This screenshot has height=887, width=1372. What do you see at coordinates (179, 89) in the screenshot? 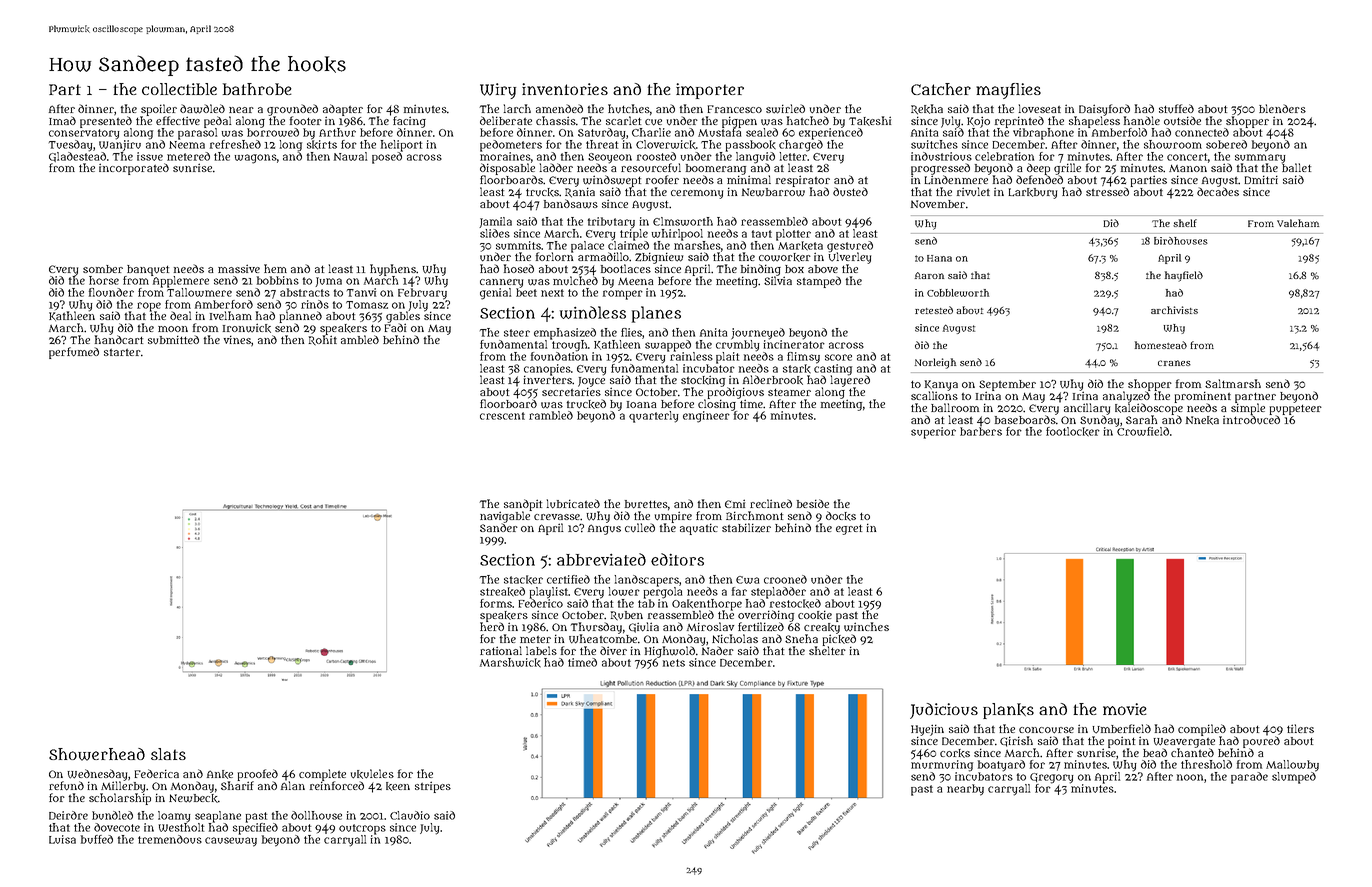
I see `collectible` at bounding box center [179, 89].
